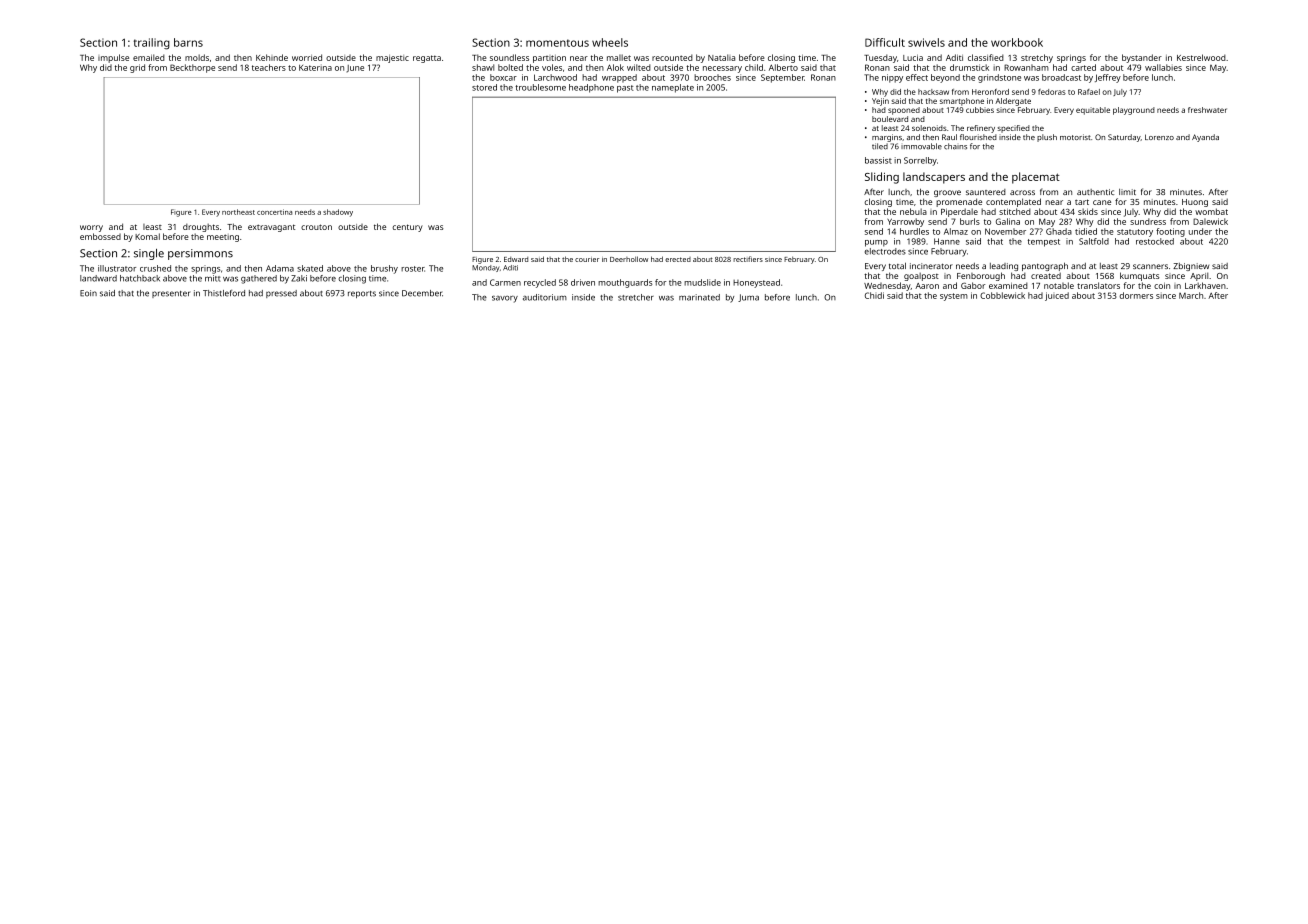 Image resolution: width=1308 pixels, height=924 pixels. I want to click on northeast, so click(238, 212).
